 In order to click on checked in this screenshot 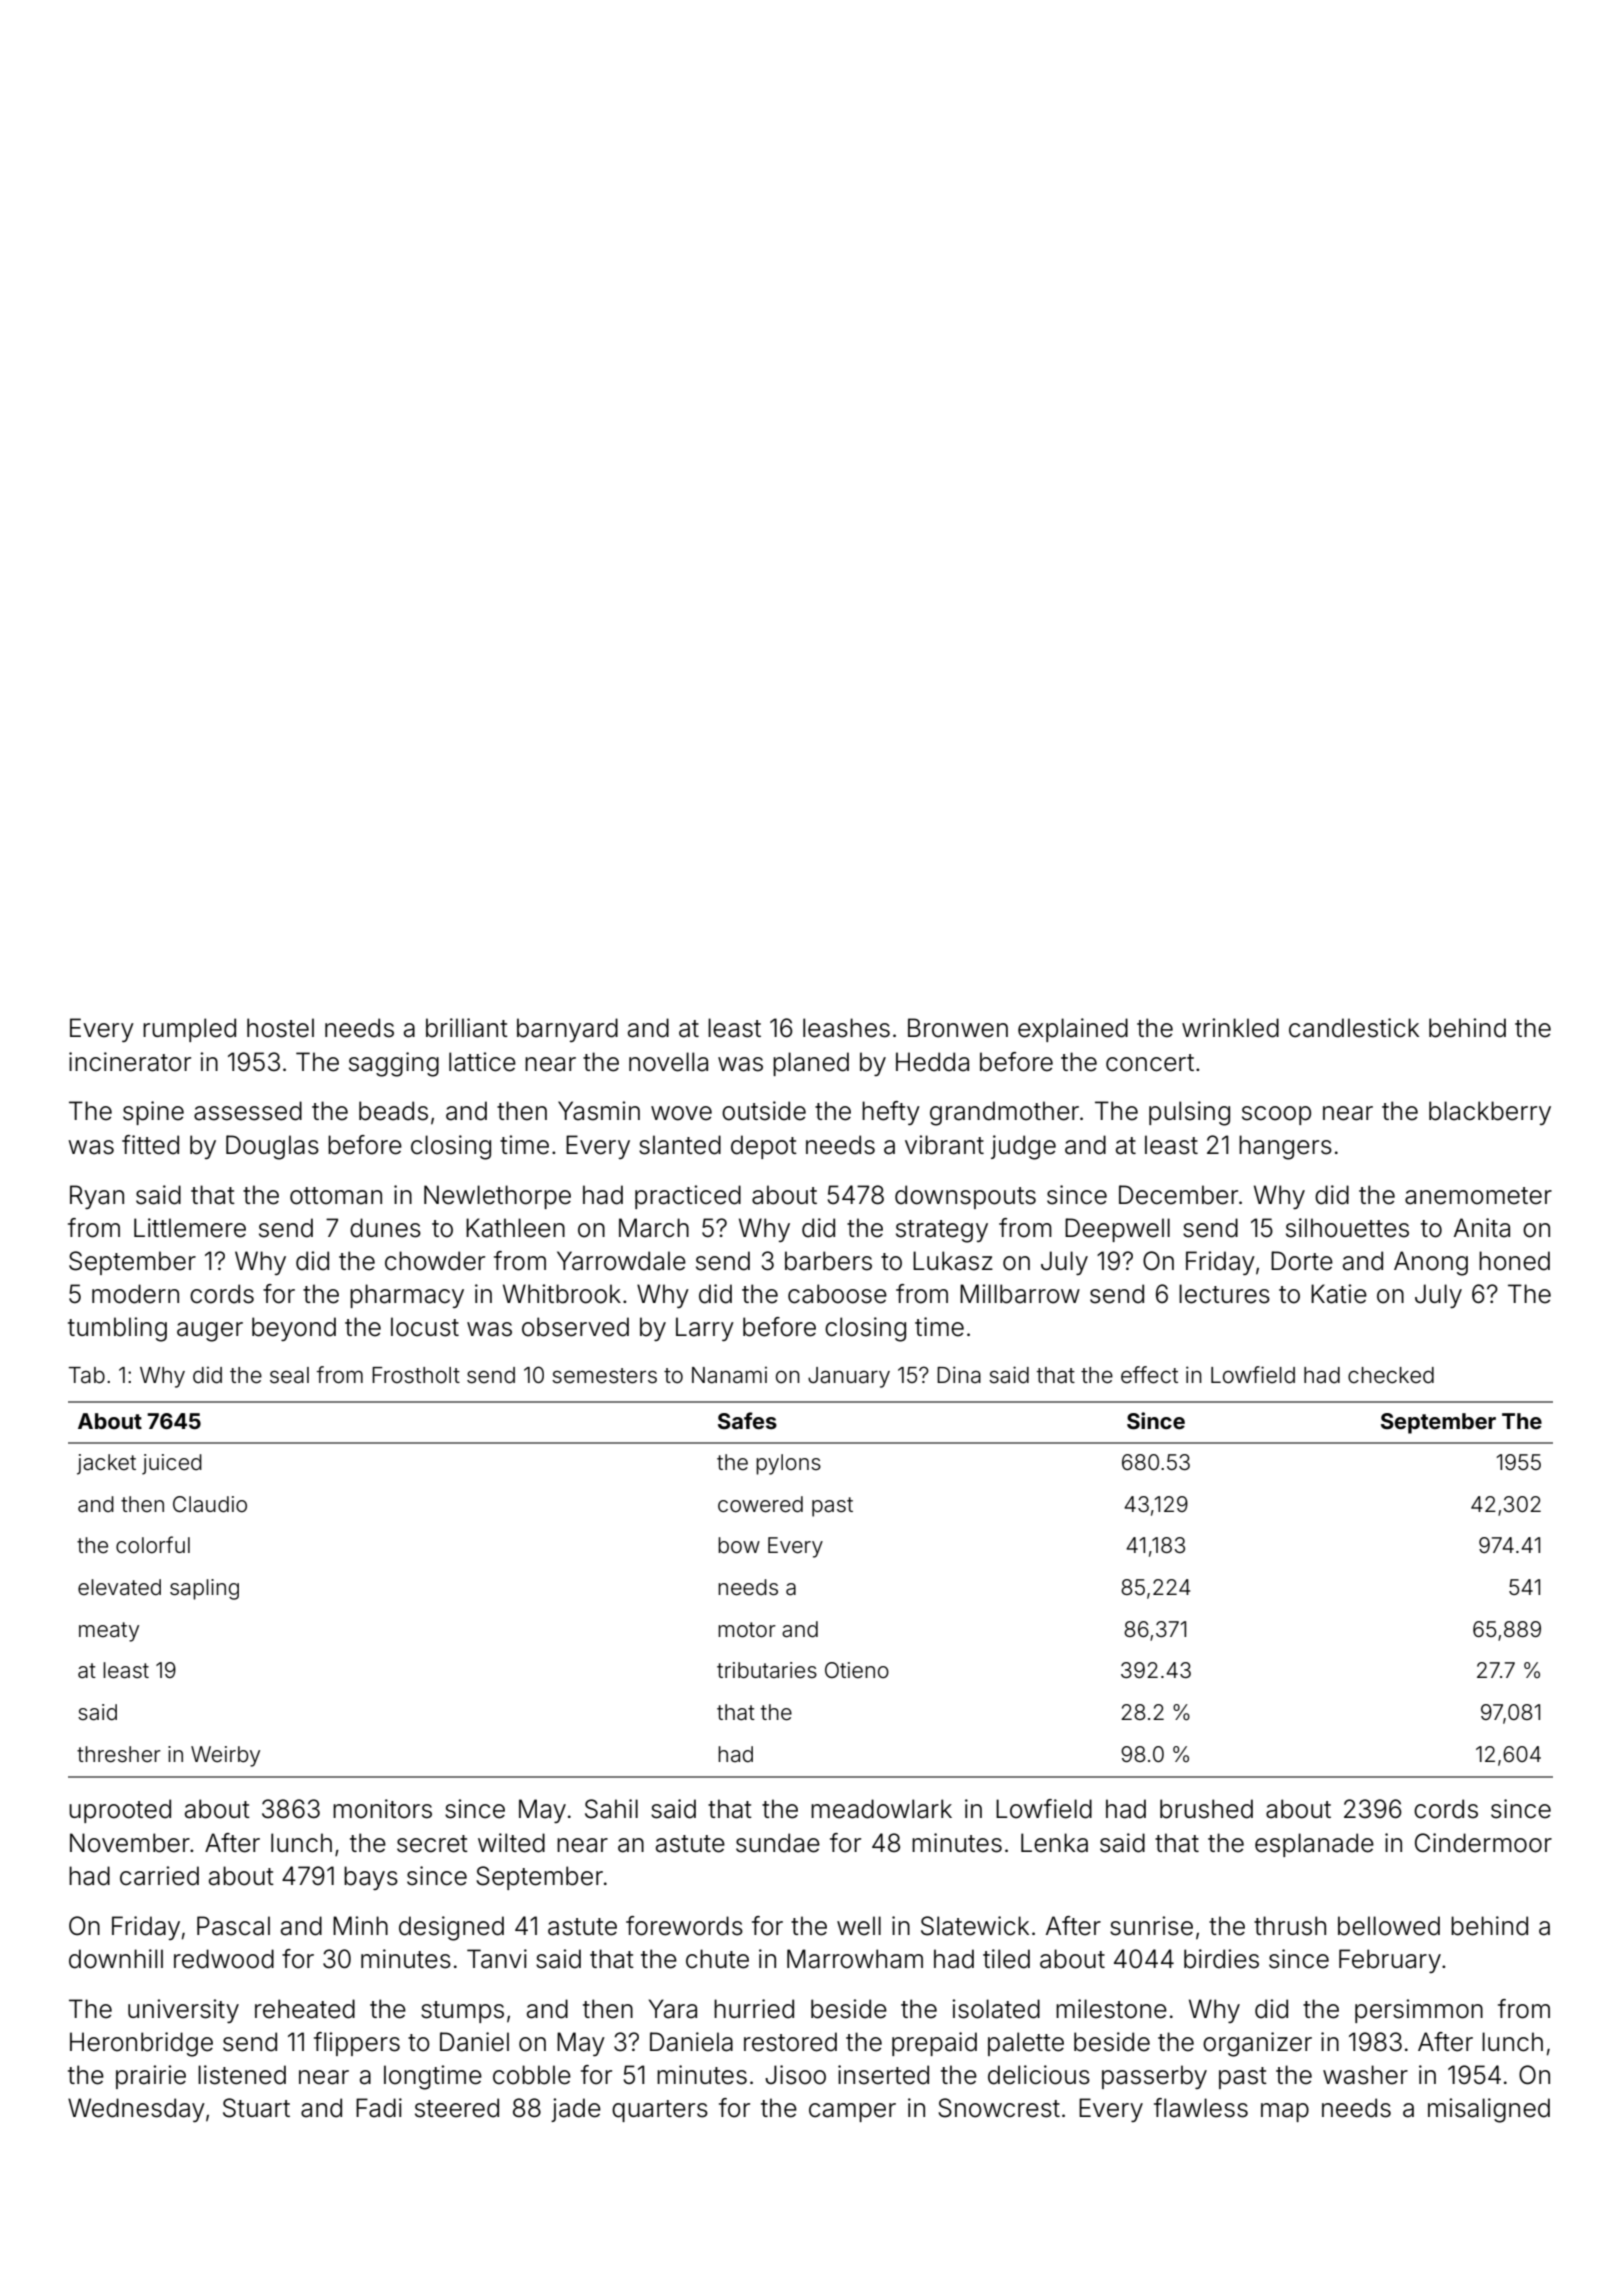, I will do `click(1391, 1375)`.
